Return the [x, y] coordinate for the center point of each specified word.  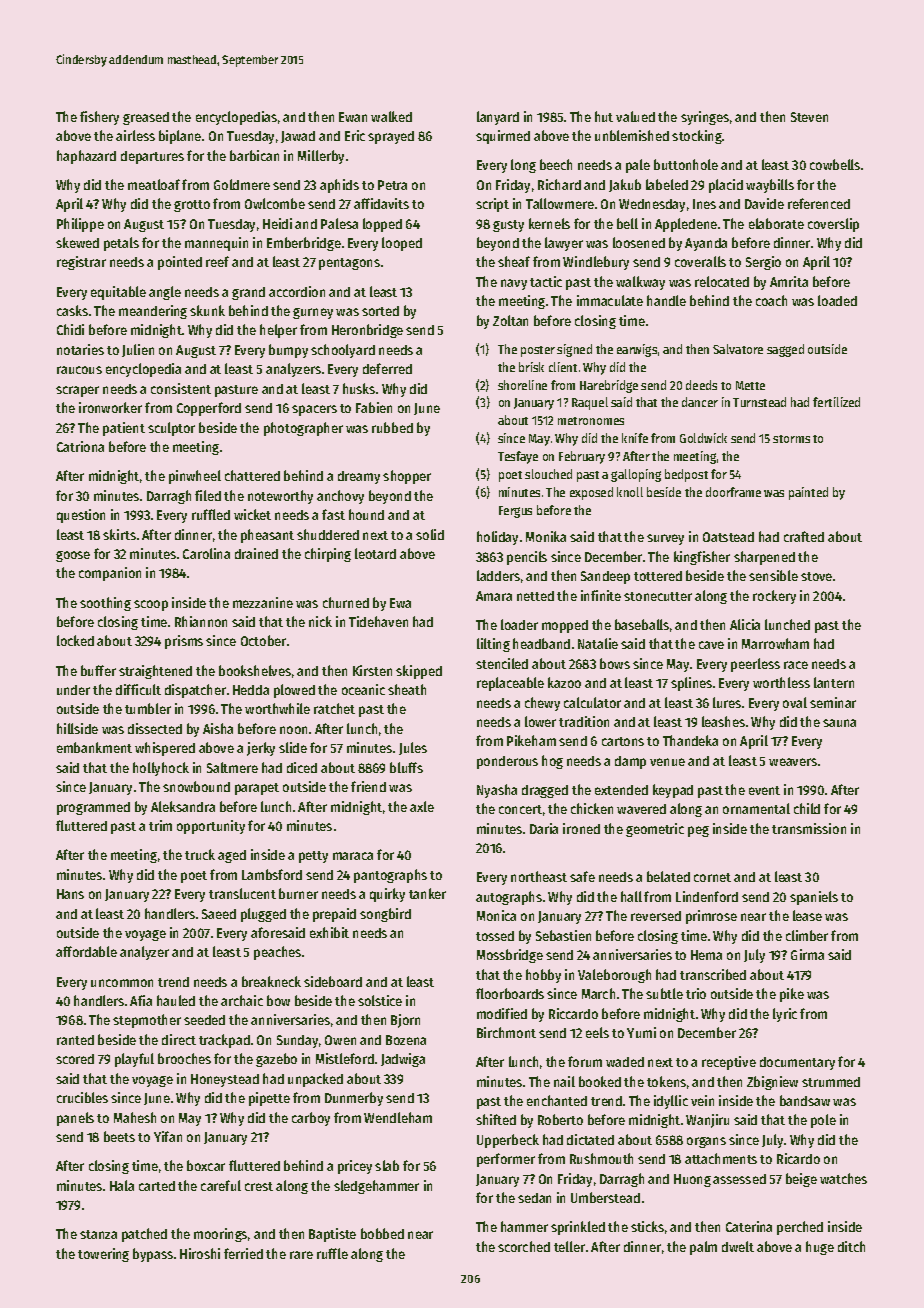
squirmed [503, 137]
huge [820, 1248]
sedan [534, 1198]
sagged [785, 350]
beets [119, 1136]
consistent [181, 388]
